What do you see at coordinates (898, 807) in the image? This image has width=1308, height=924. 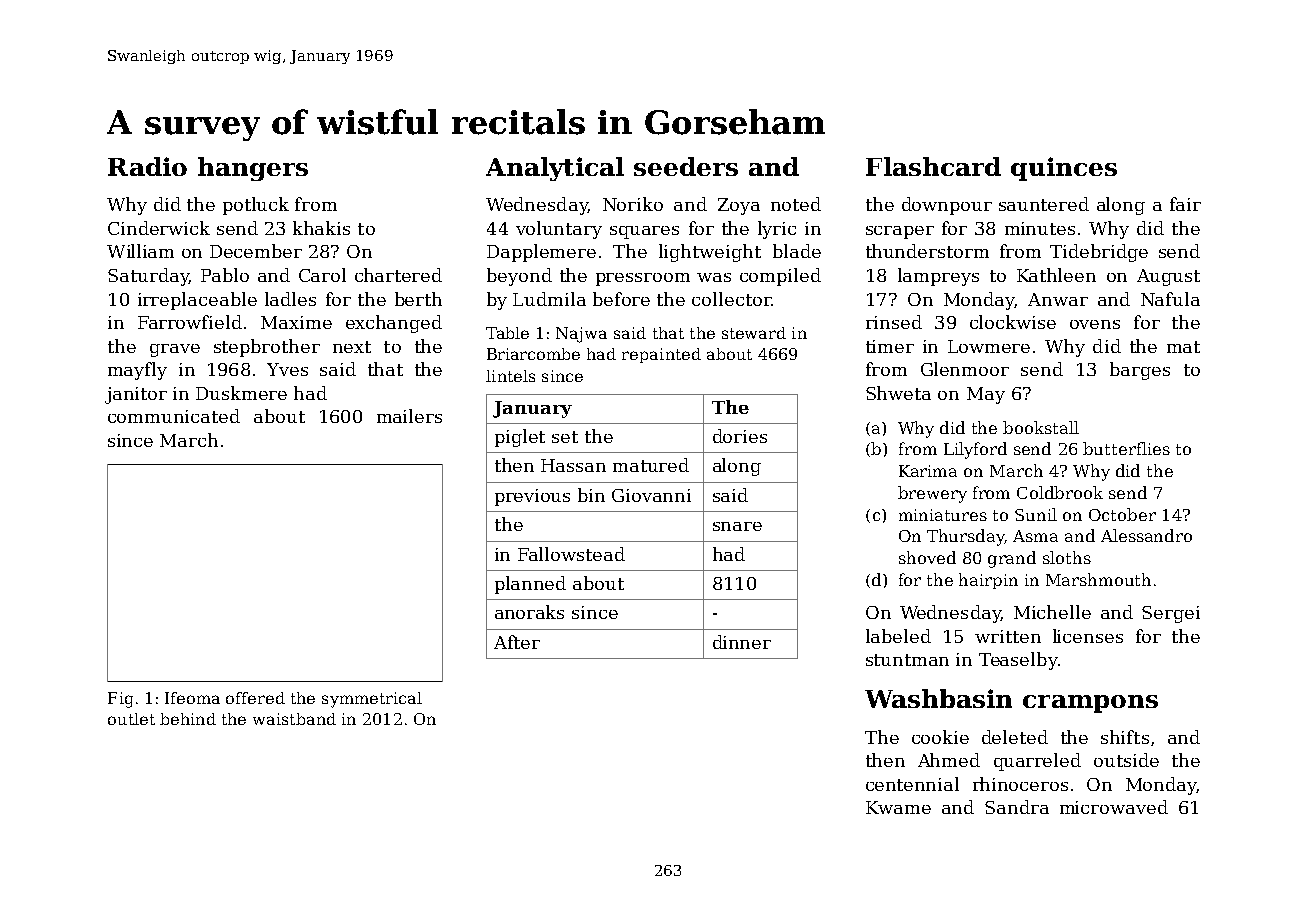 I see `Kwame` at bounding box center [898, 807].
